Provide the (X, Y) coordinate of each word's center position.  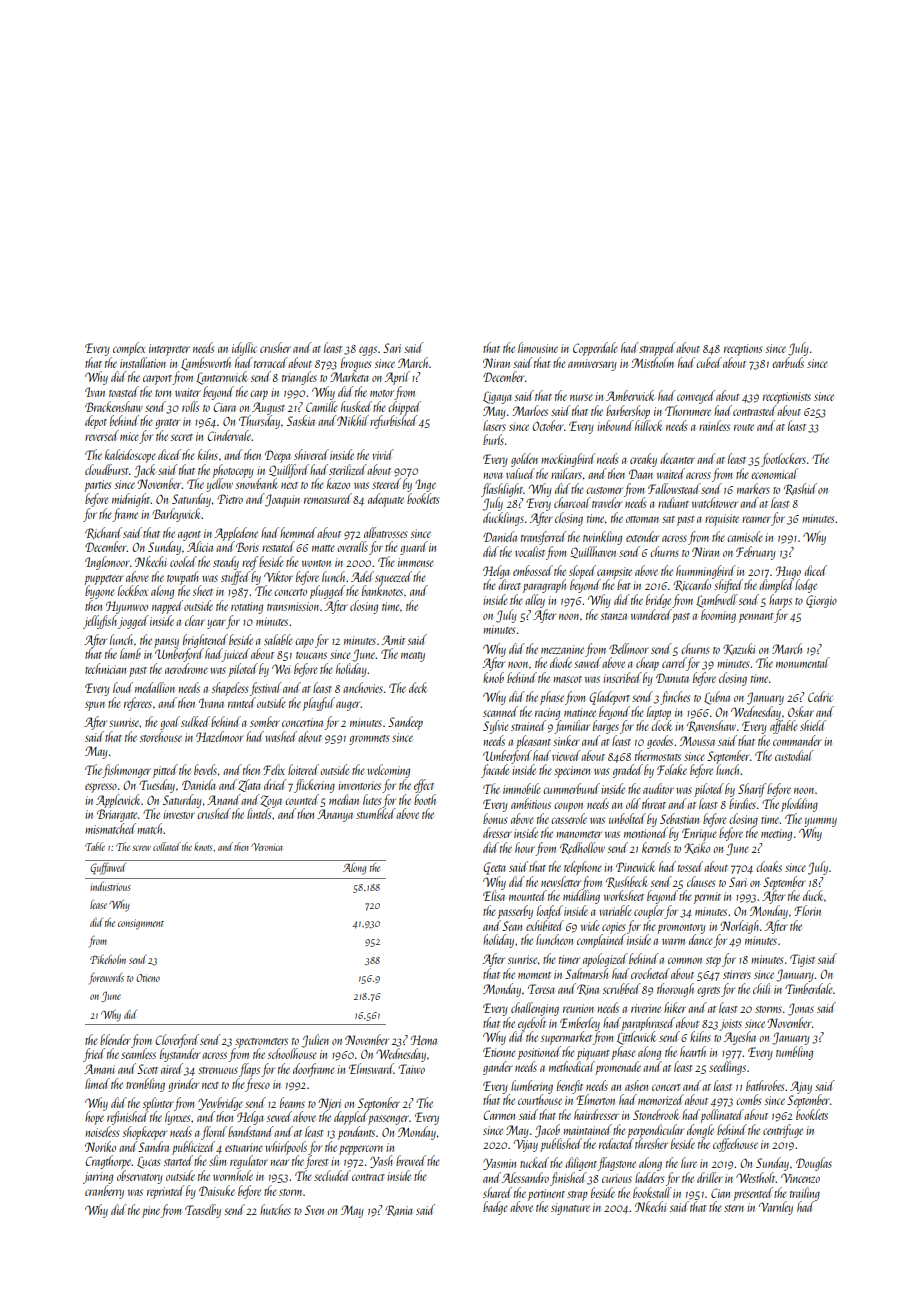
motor (382, 393)
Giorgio (821, 601)
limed (97, 1083)
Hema (424, 1040)
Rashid (800, 489)
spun (95, 706)
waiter (188, 392)
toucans (311, 655)
